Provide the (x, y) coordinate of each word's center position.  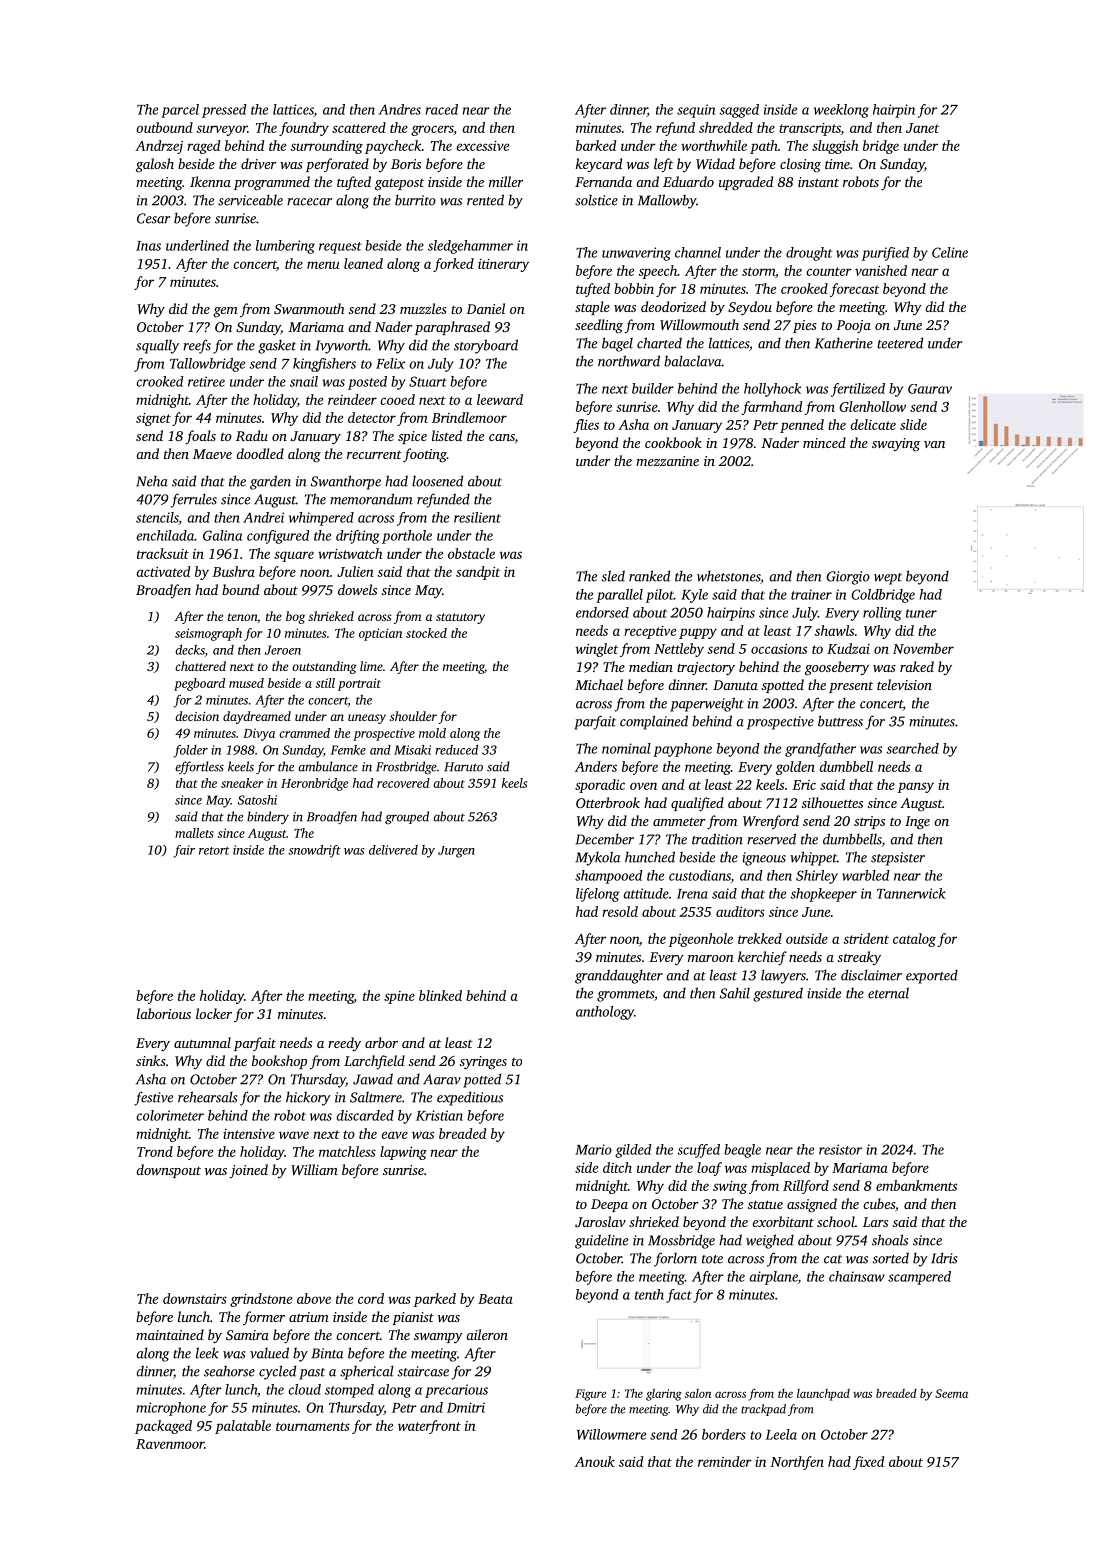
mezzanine (667, 461)
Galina (222, 535)
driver (259, 163)
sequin (696, 111)
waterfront (429, 1427)
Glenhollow (872, 406)
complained (654, 722)
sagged (739, 111)
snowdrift (314, 851)
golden (795, 768)
